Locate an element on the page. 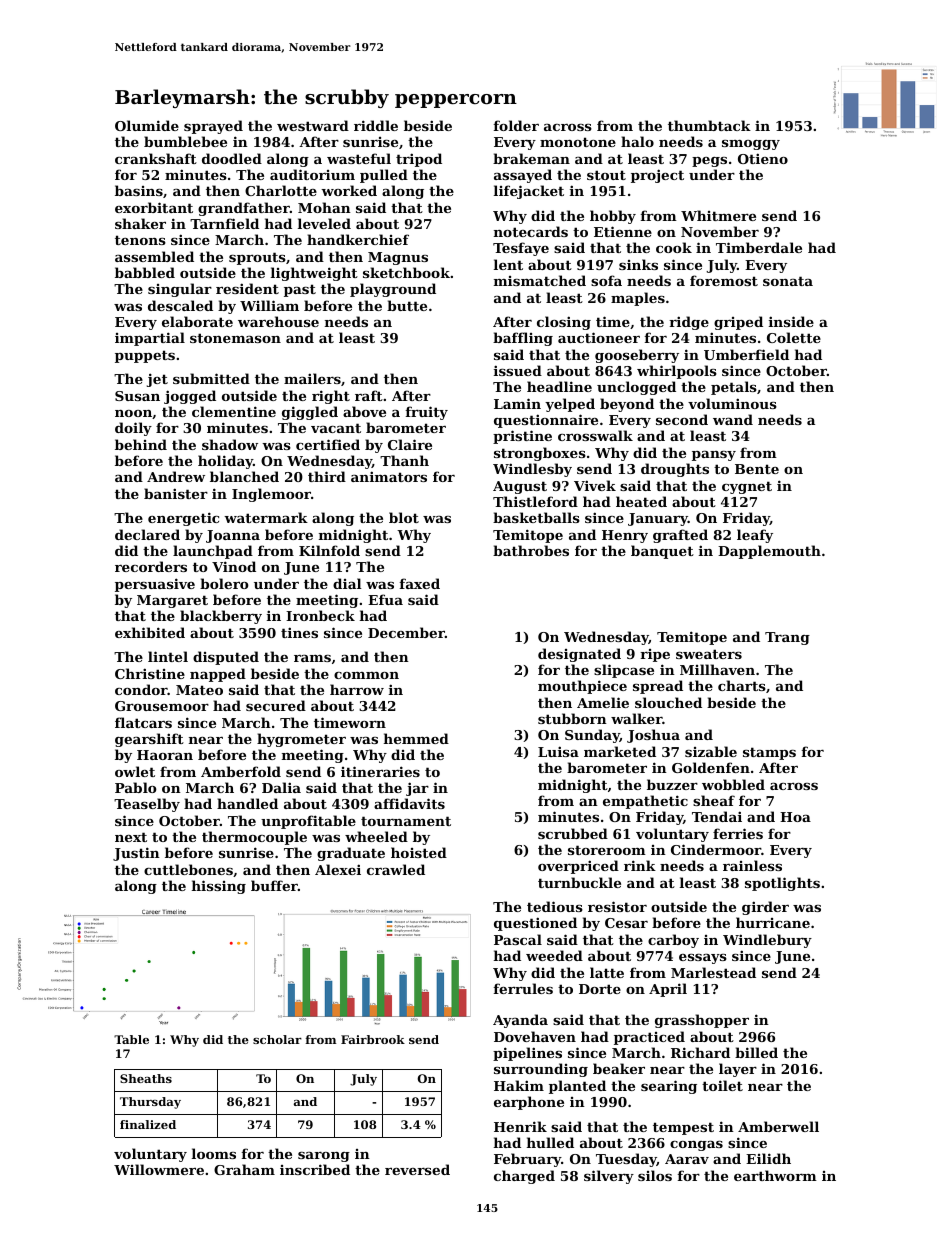 Image resolution: width=952 pixels, height=1233 pixels. Efua is located at coordinates (385, 599).
